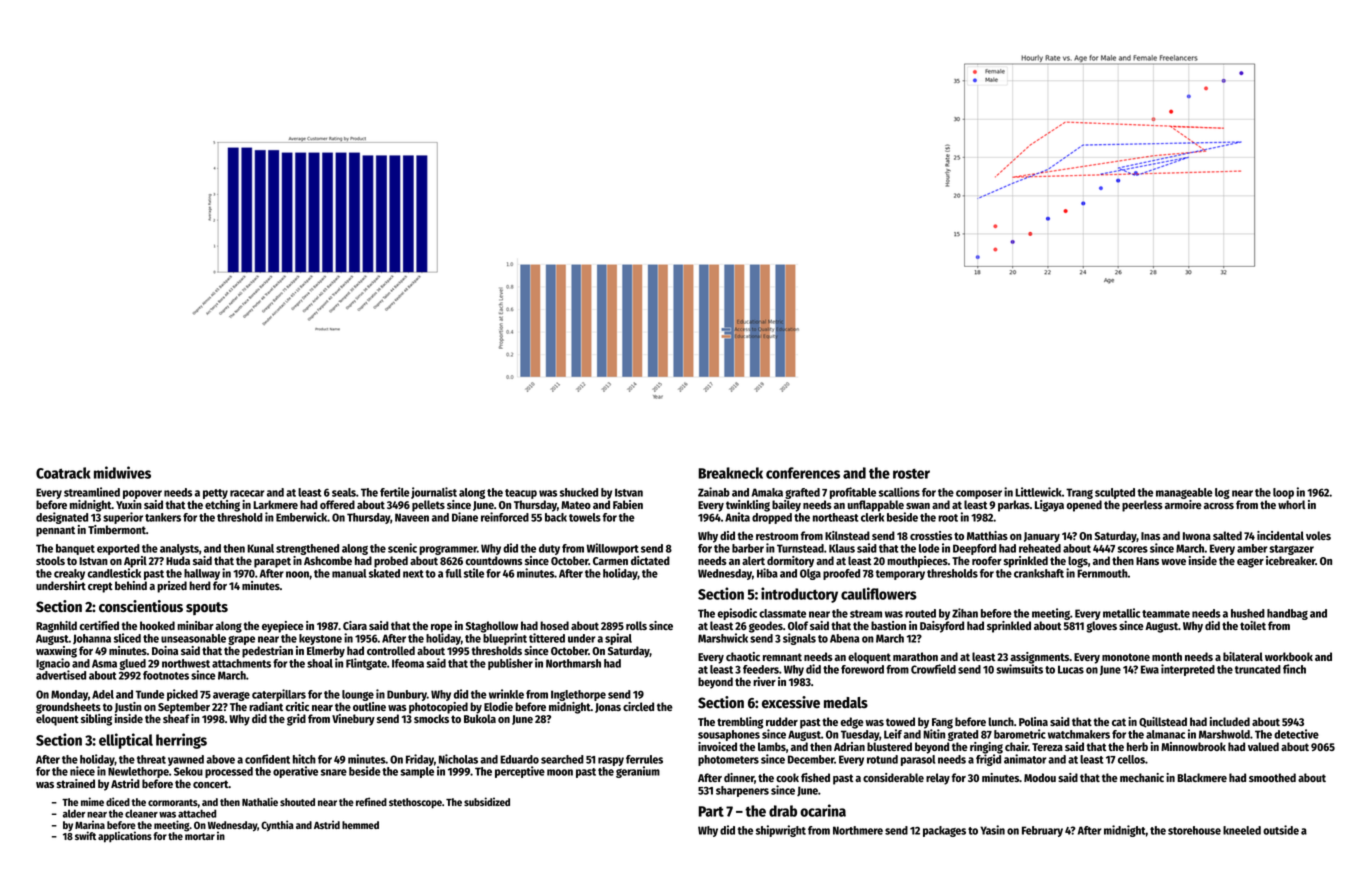  I want to click on eyepiece, so click(283, 627).
